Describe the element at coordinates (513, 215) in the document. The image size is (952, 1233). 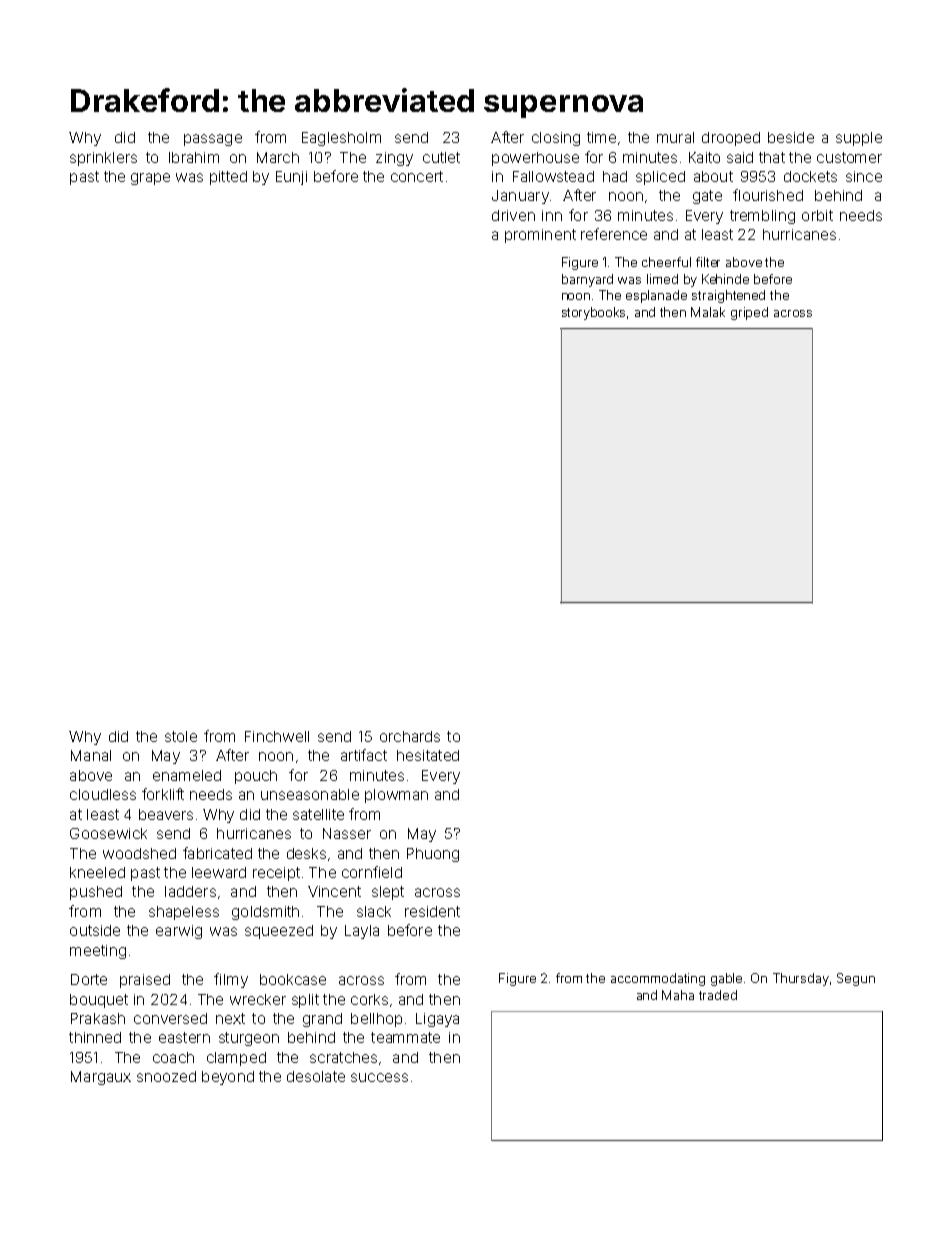
I see `driven` at that location.
